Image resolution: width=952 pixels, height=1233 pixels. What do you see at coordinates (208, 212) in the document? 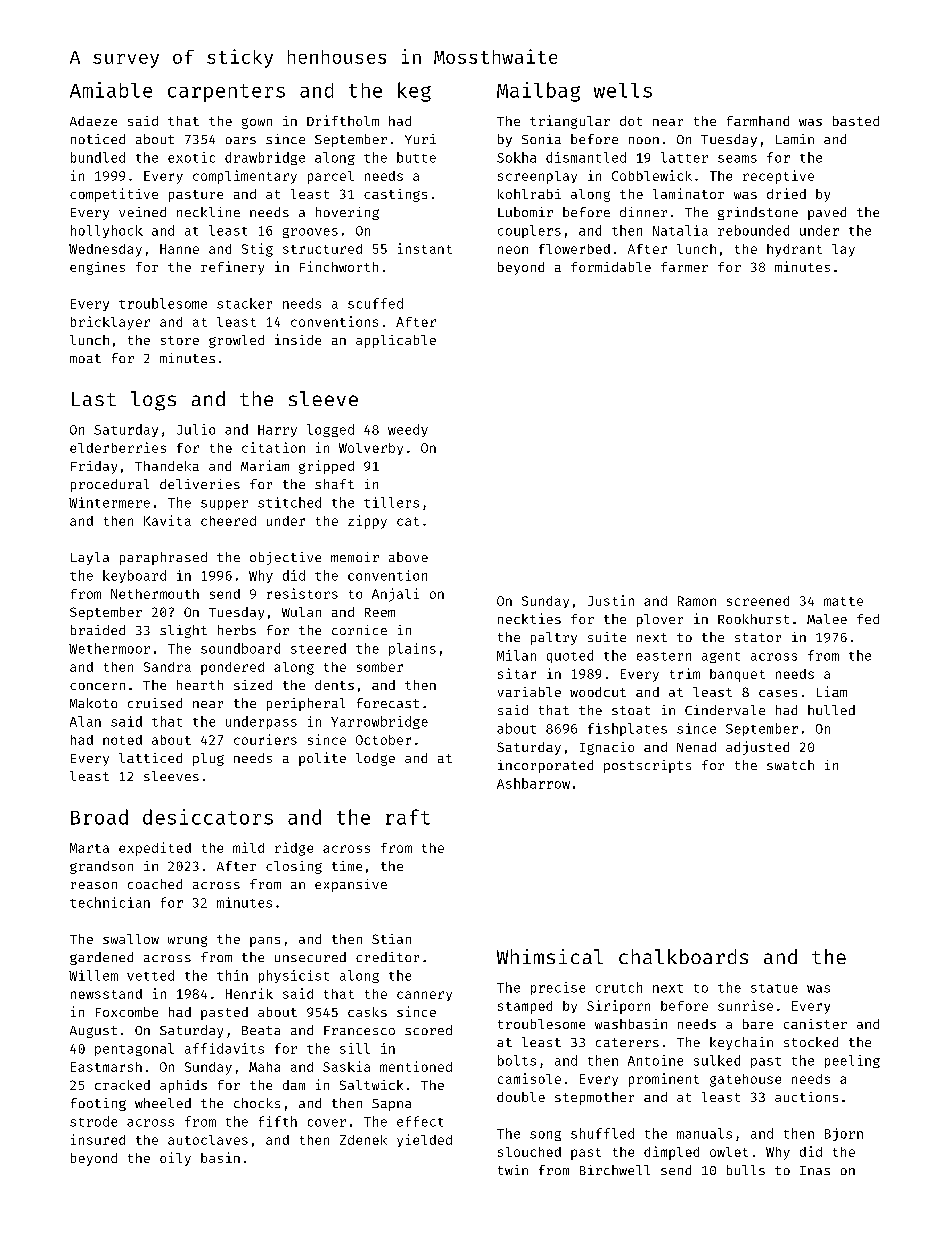
I see `neckline` at bounding box center [208, 212].
